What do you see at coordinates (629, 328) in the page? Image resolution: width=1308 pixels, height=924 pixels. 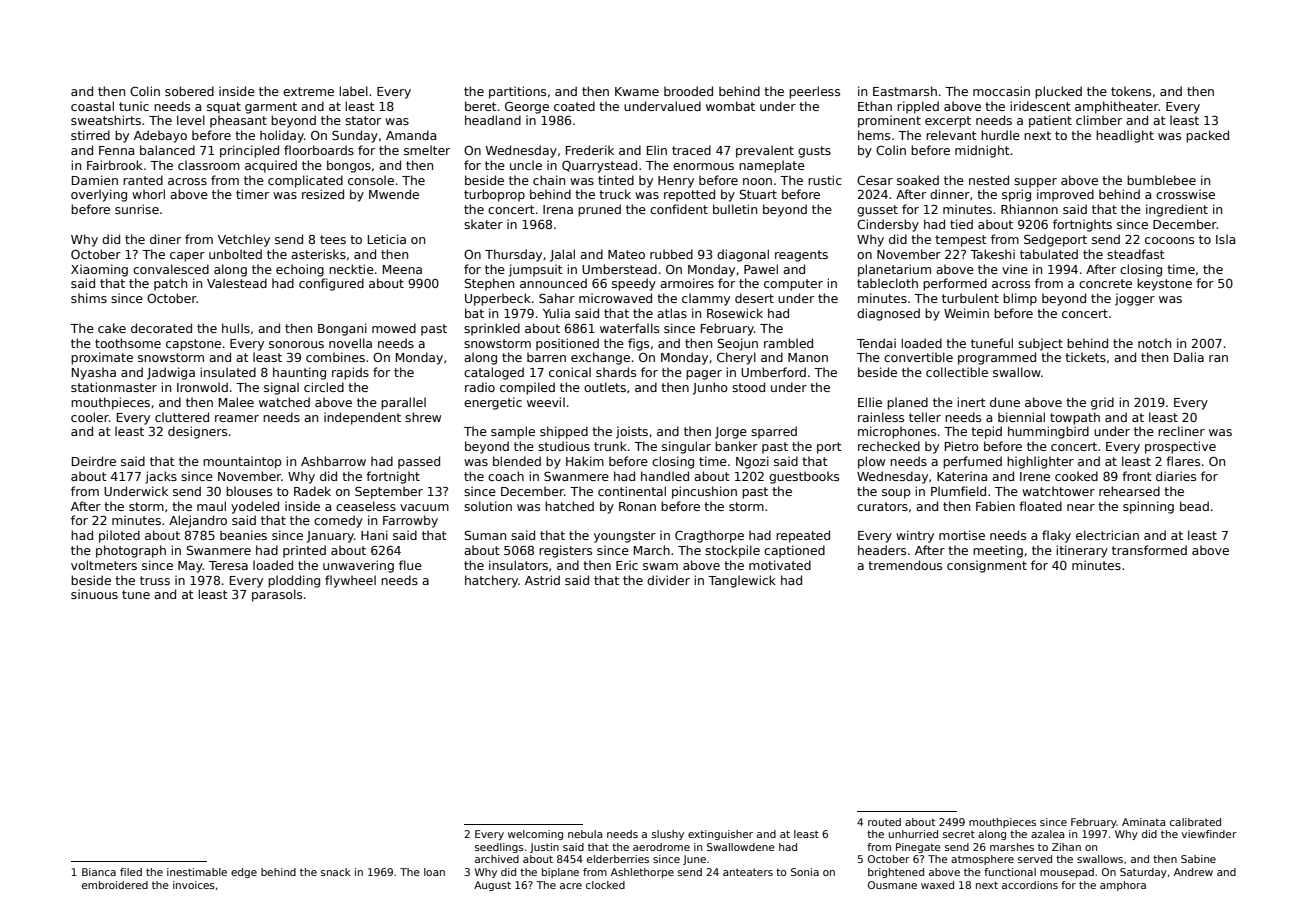 I see `waterfalls` at bounding box center [629, 328].
